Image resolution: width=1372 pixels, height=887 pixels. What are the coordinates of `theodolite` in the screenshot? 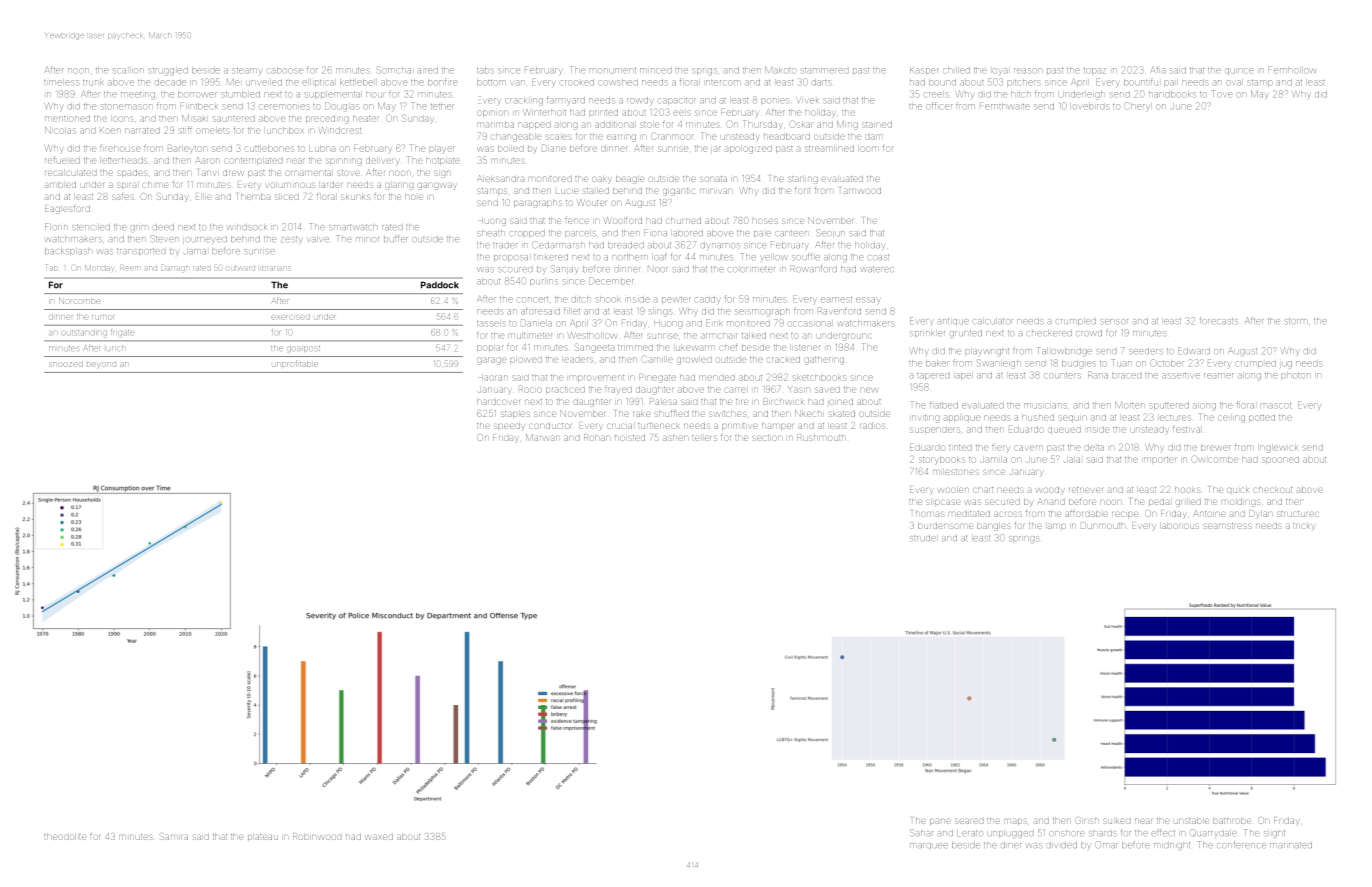 It's located at (65, 837).
